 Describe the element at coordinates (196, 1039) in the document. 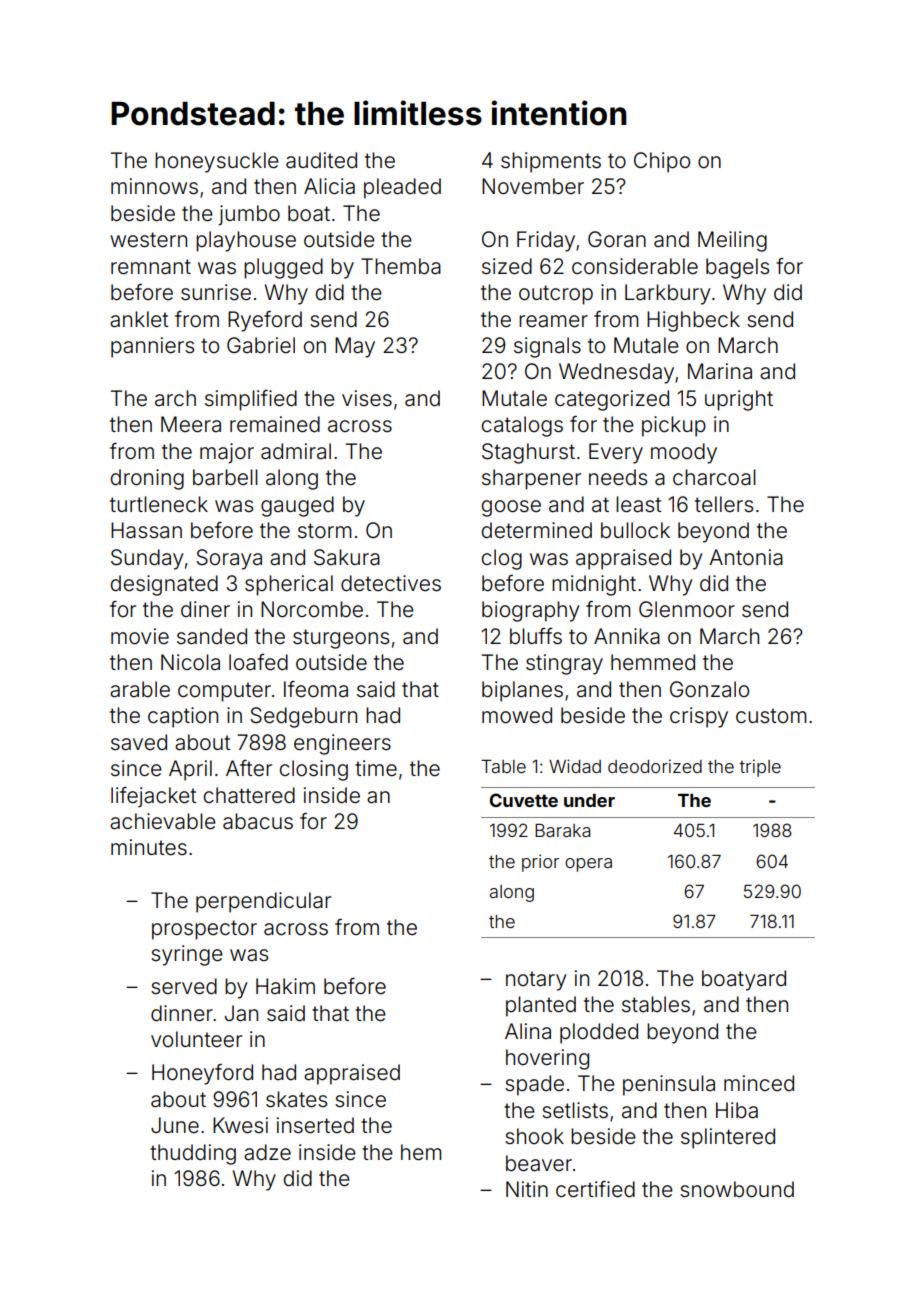

I see `volunteer` at that location.
